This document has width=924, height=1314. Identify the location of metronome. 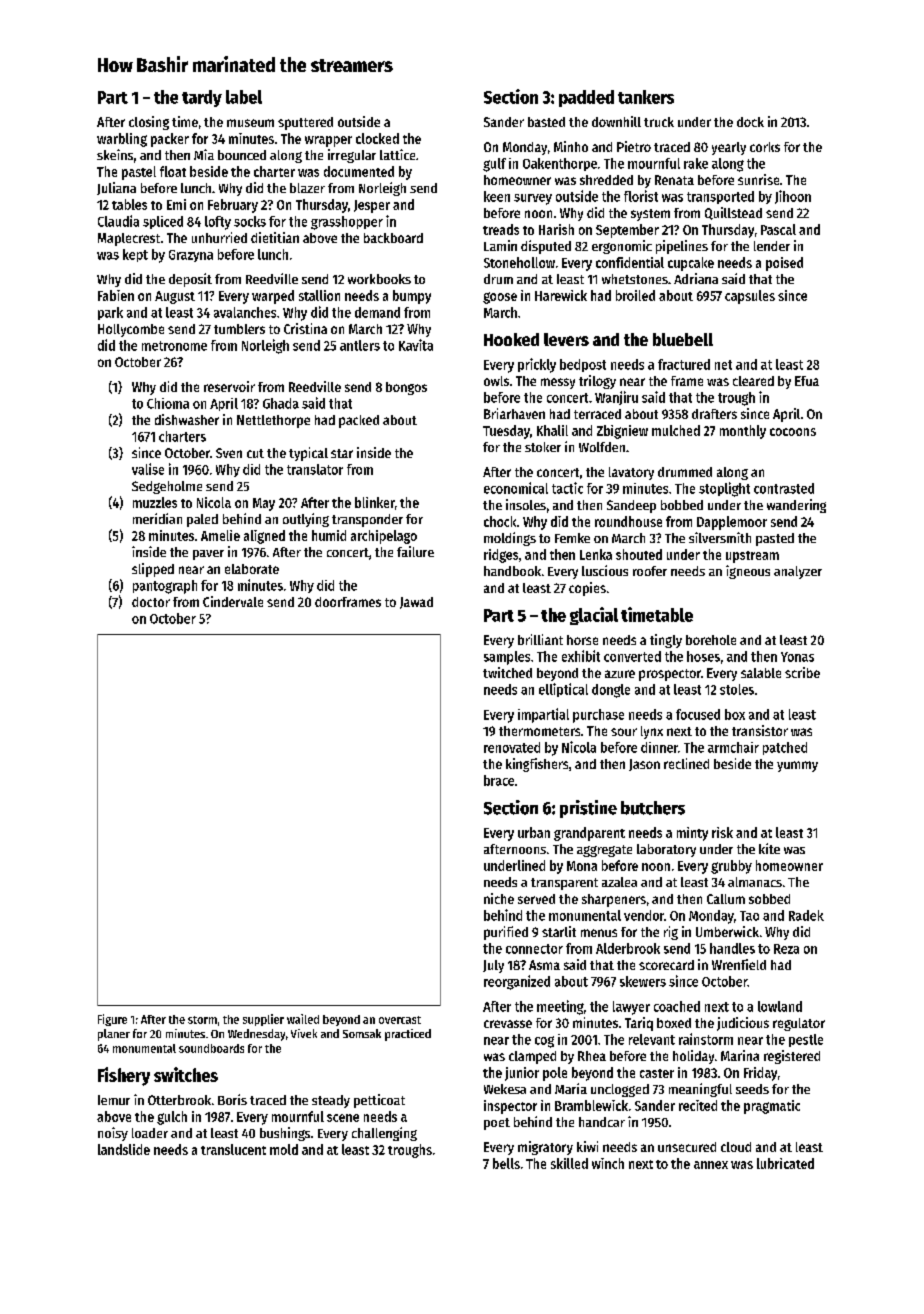
(174, 346).
